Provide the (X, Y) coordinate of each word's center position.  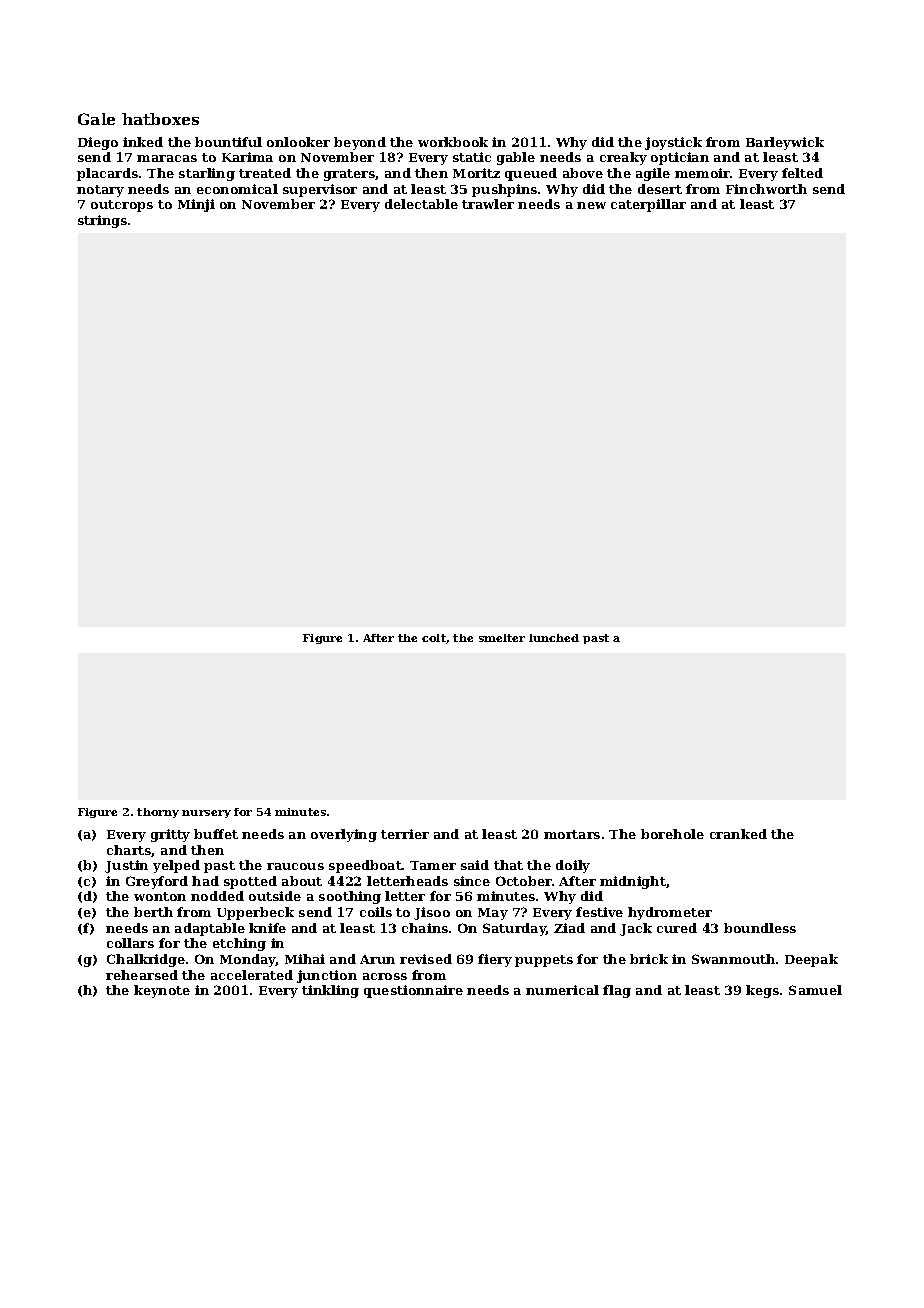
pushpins (504, 190)
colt (434, 638)
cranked (738, 834)
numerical (562, 990)
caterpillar (648, 205)
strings (102, 221)
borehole (672, 834)
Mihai (305, 959)
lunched (554, 638)
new (591, 205)
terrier (405, 834)
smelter (502, 638)
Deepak (811, 960)
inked (143, 142)
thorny (158, 813)
